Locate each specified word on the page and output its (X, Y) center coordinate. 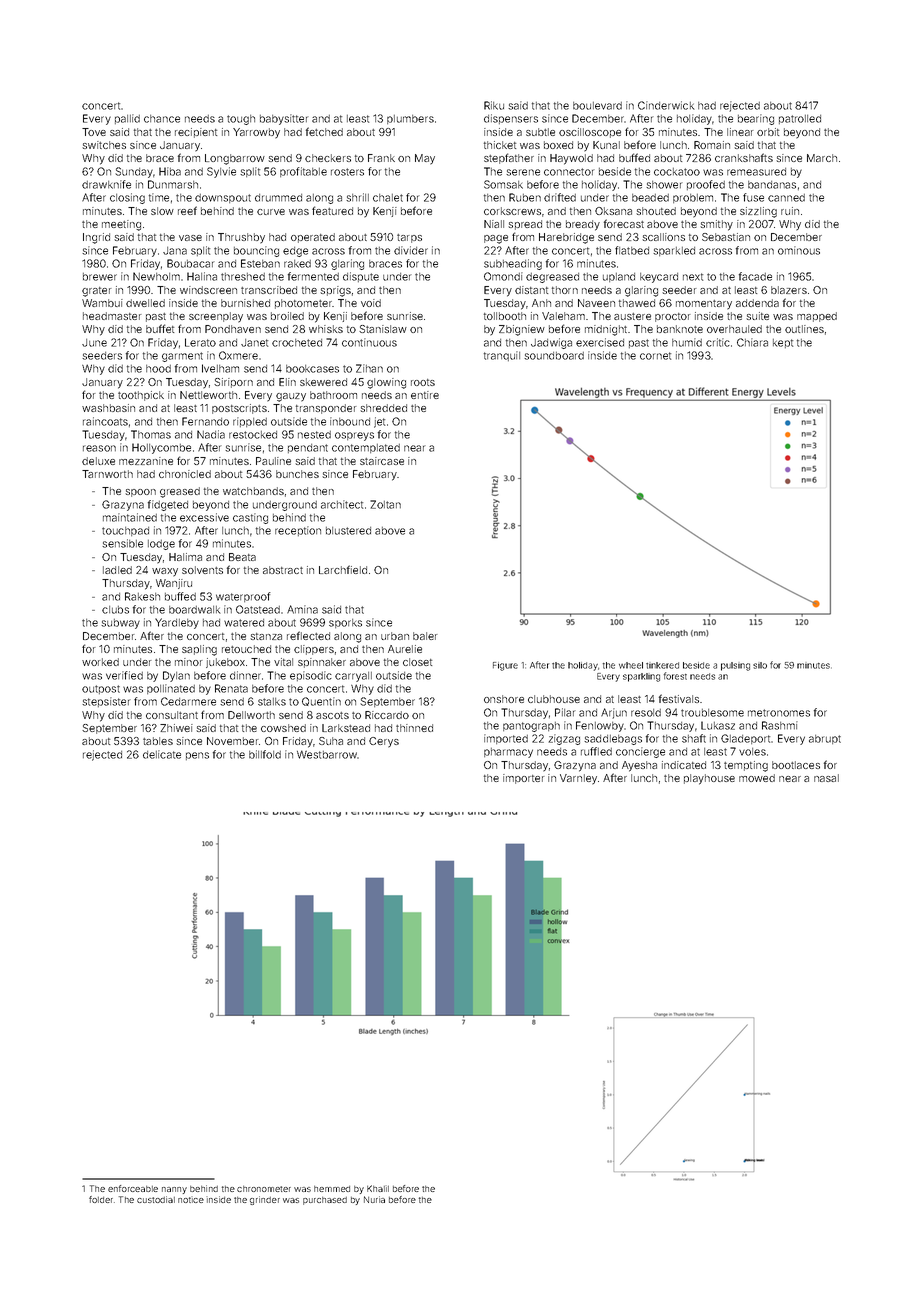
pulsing (735, 666)
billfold (265, 754)
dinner (245, 675)
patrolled (800, 119)
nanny (174, 1190)
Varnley (578, 779)
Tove (94, 132)
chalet (388, 198)
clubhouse (554, 699)
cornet (655, 356)
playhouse (709, 779)
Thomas (151, 434)
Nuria (374, 1199)
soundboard (554, 356)
